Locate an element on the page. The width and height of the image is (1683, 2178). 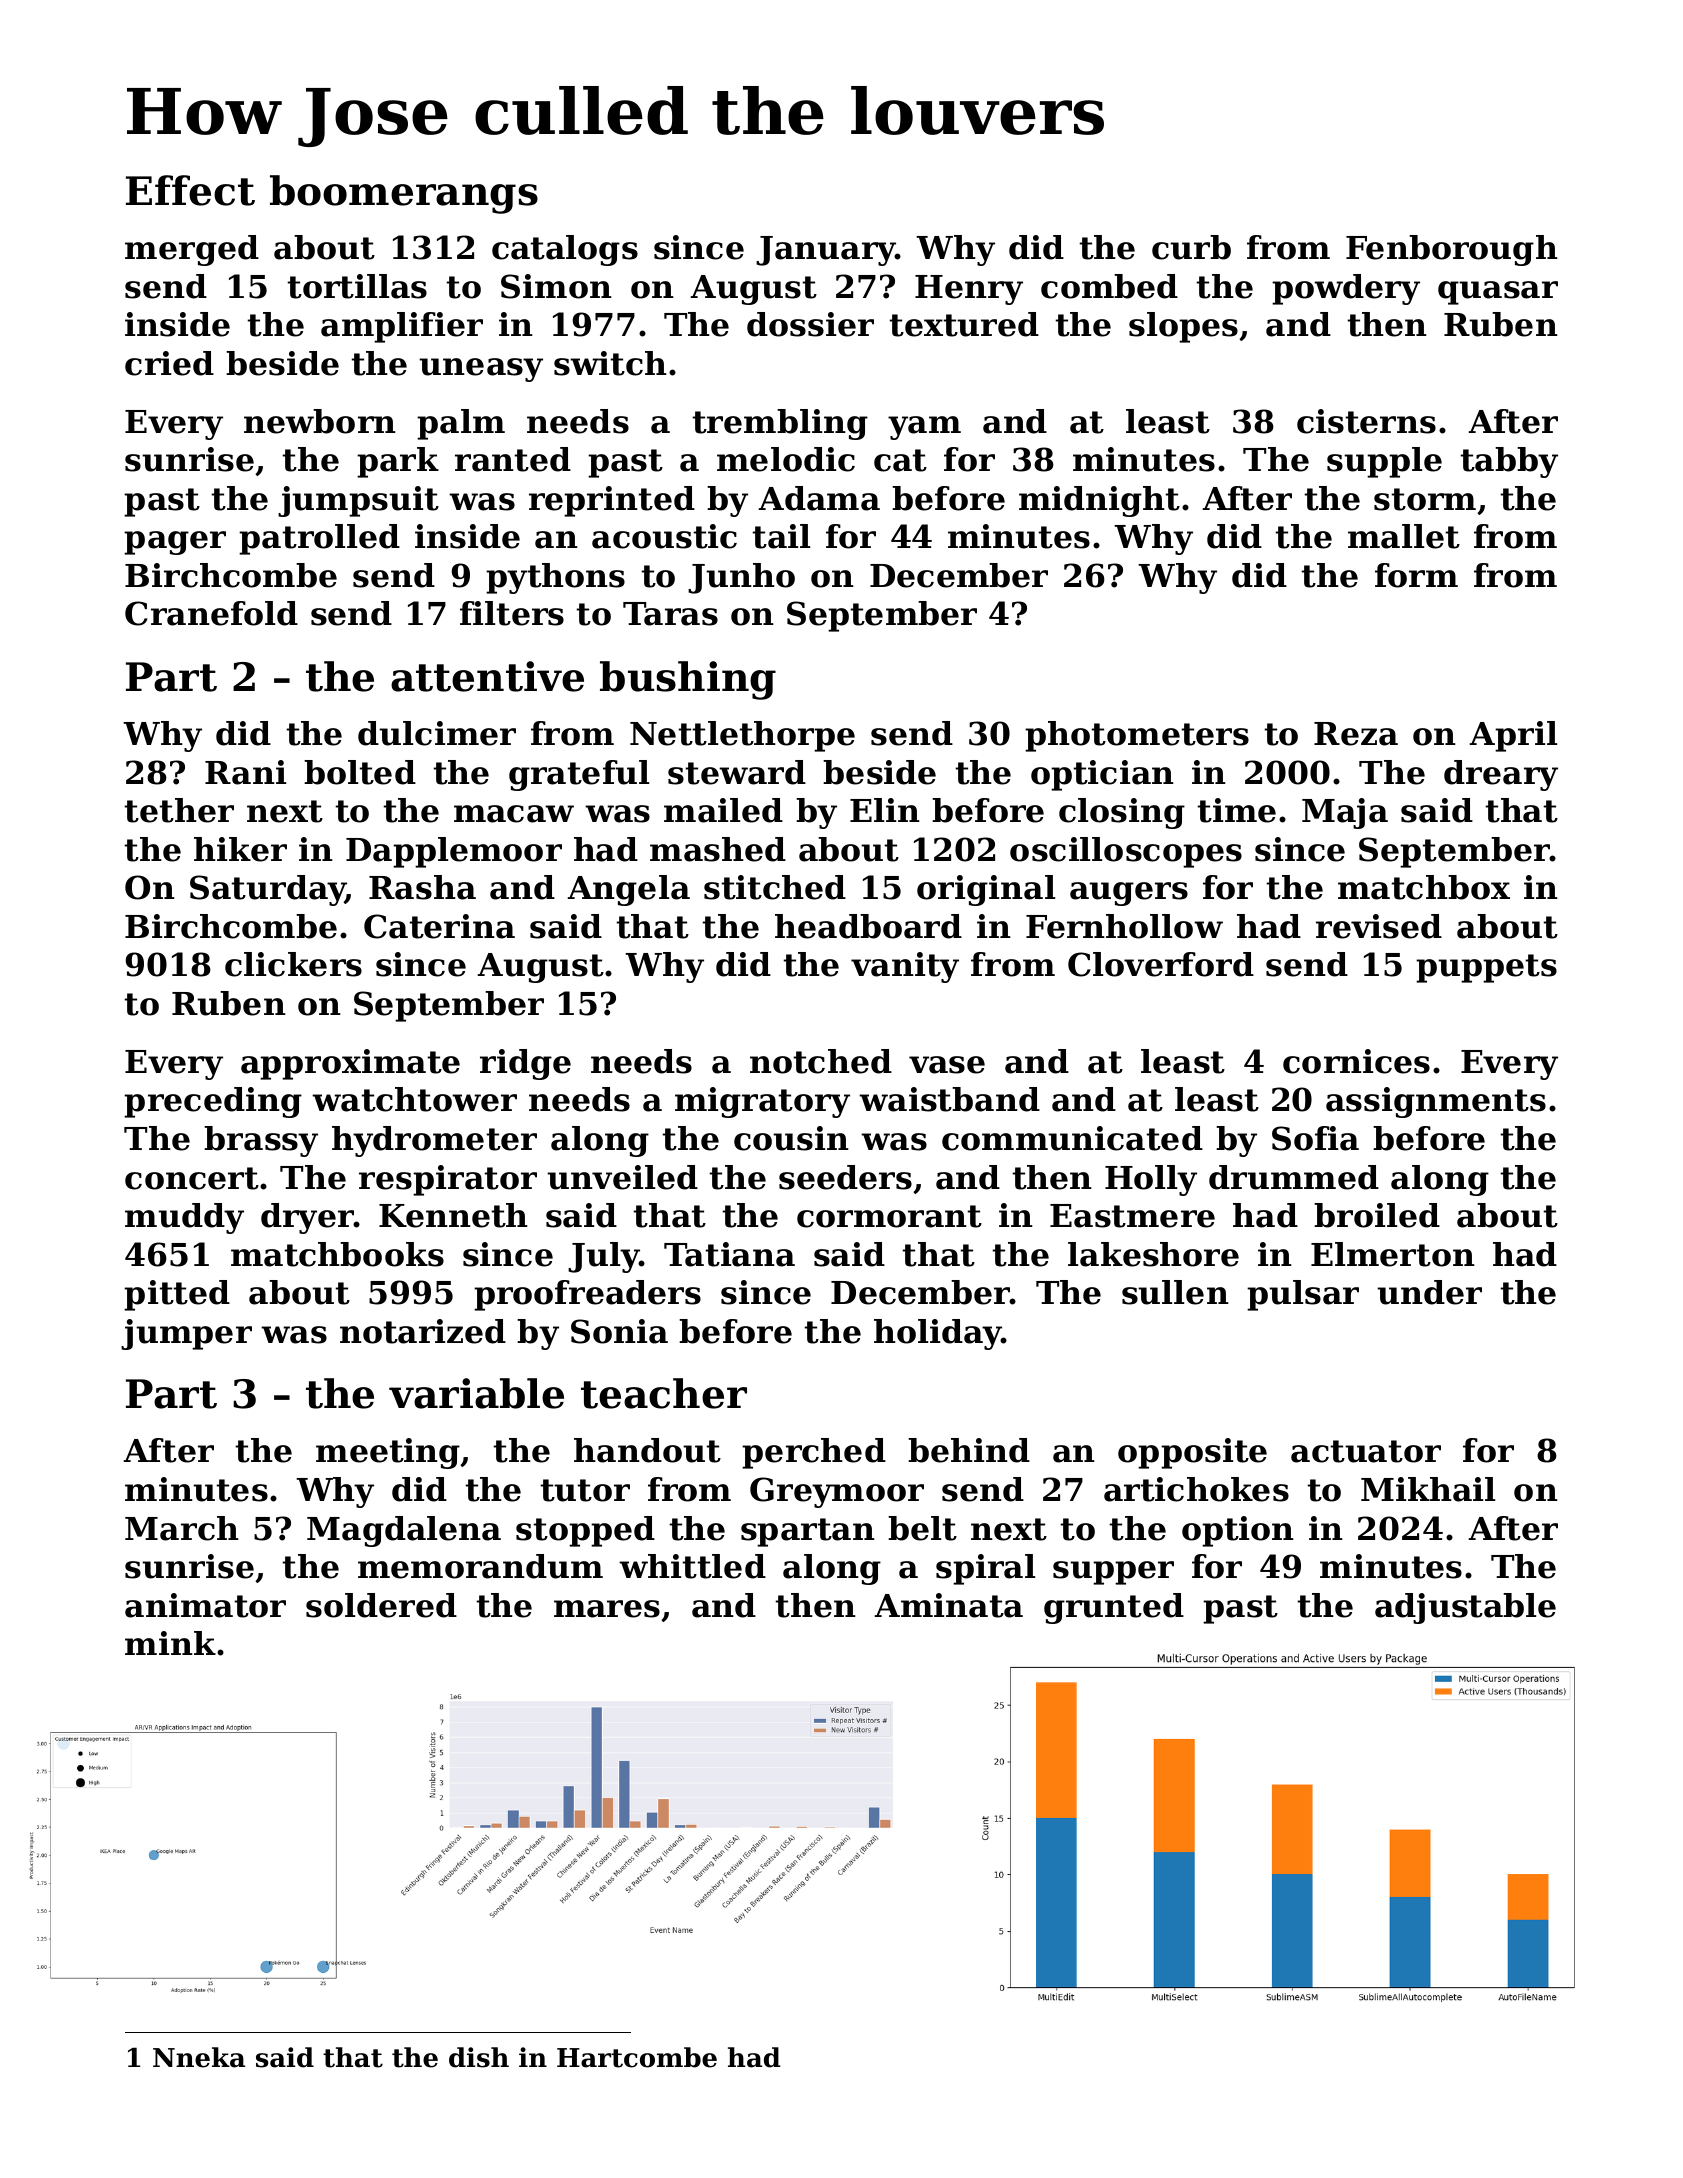
pitted is located at coordinates (177, 1295).
